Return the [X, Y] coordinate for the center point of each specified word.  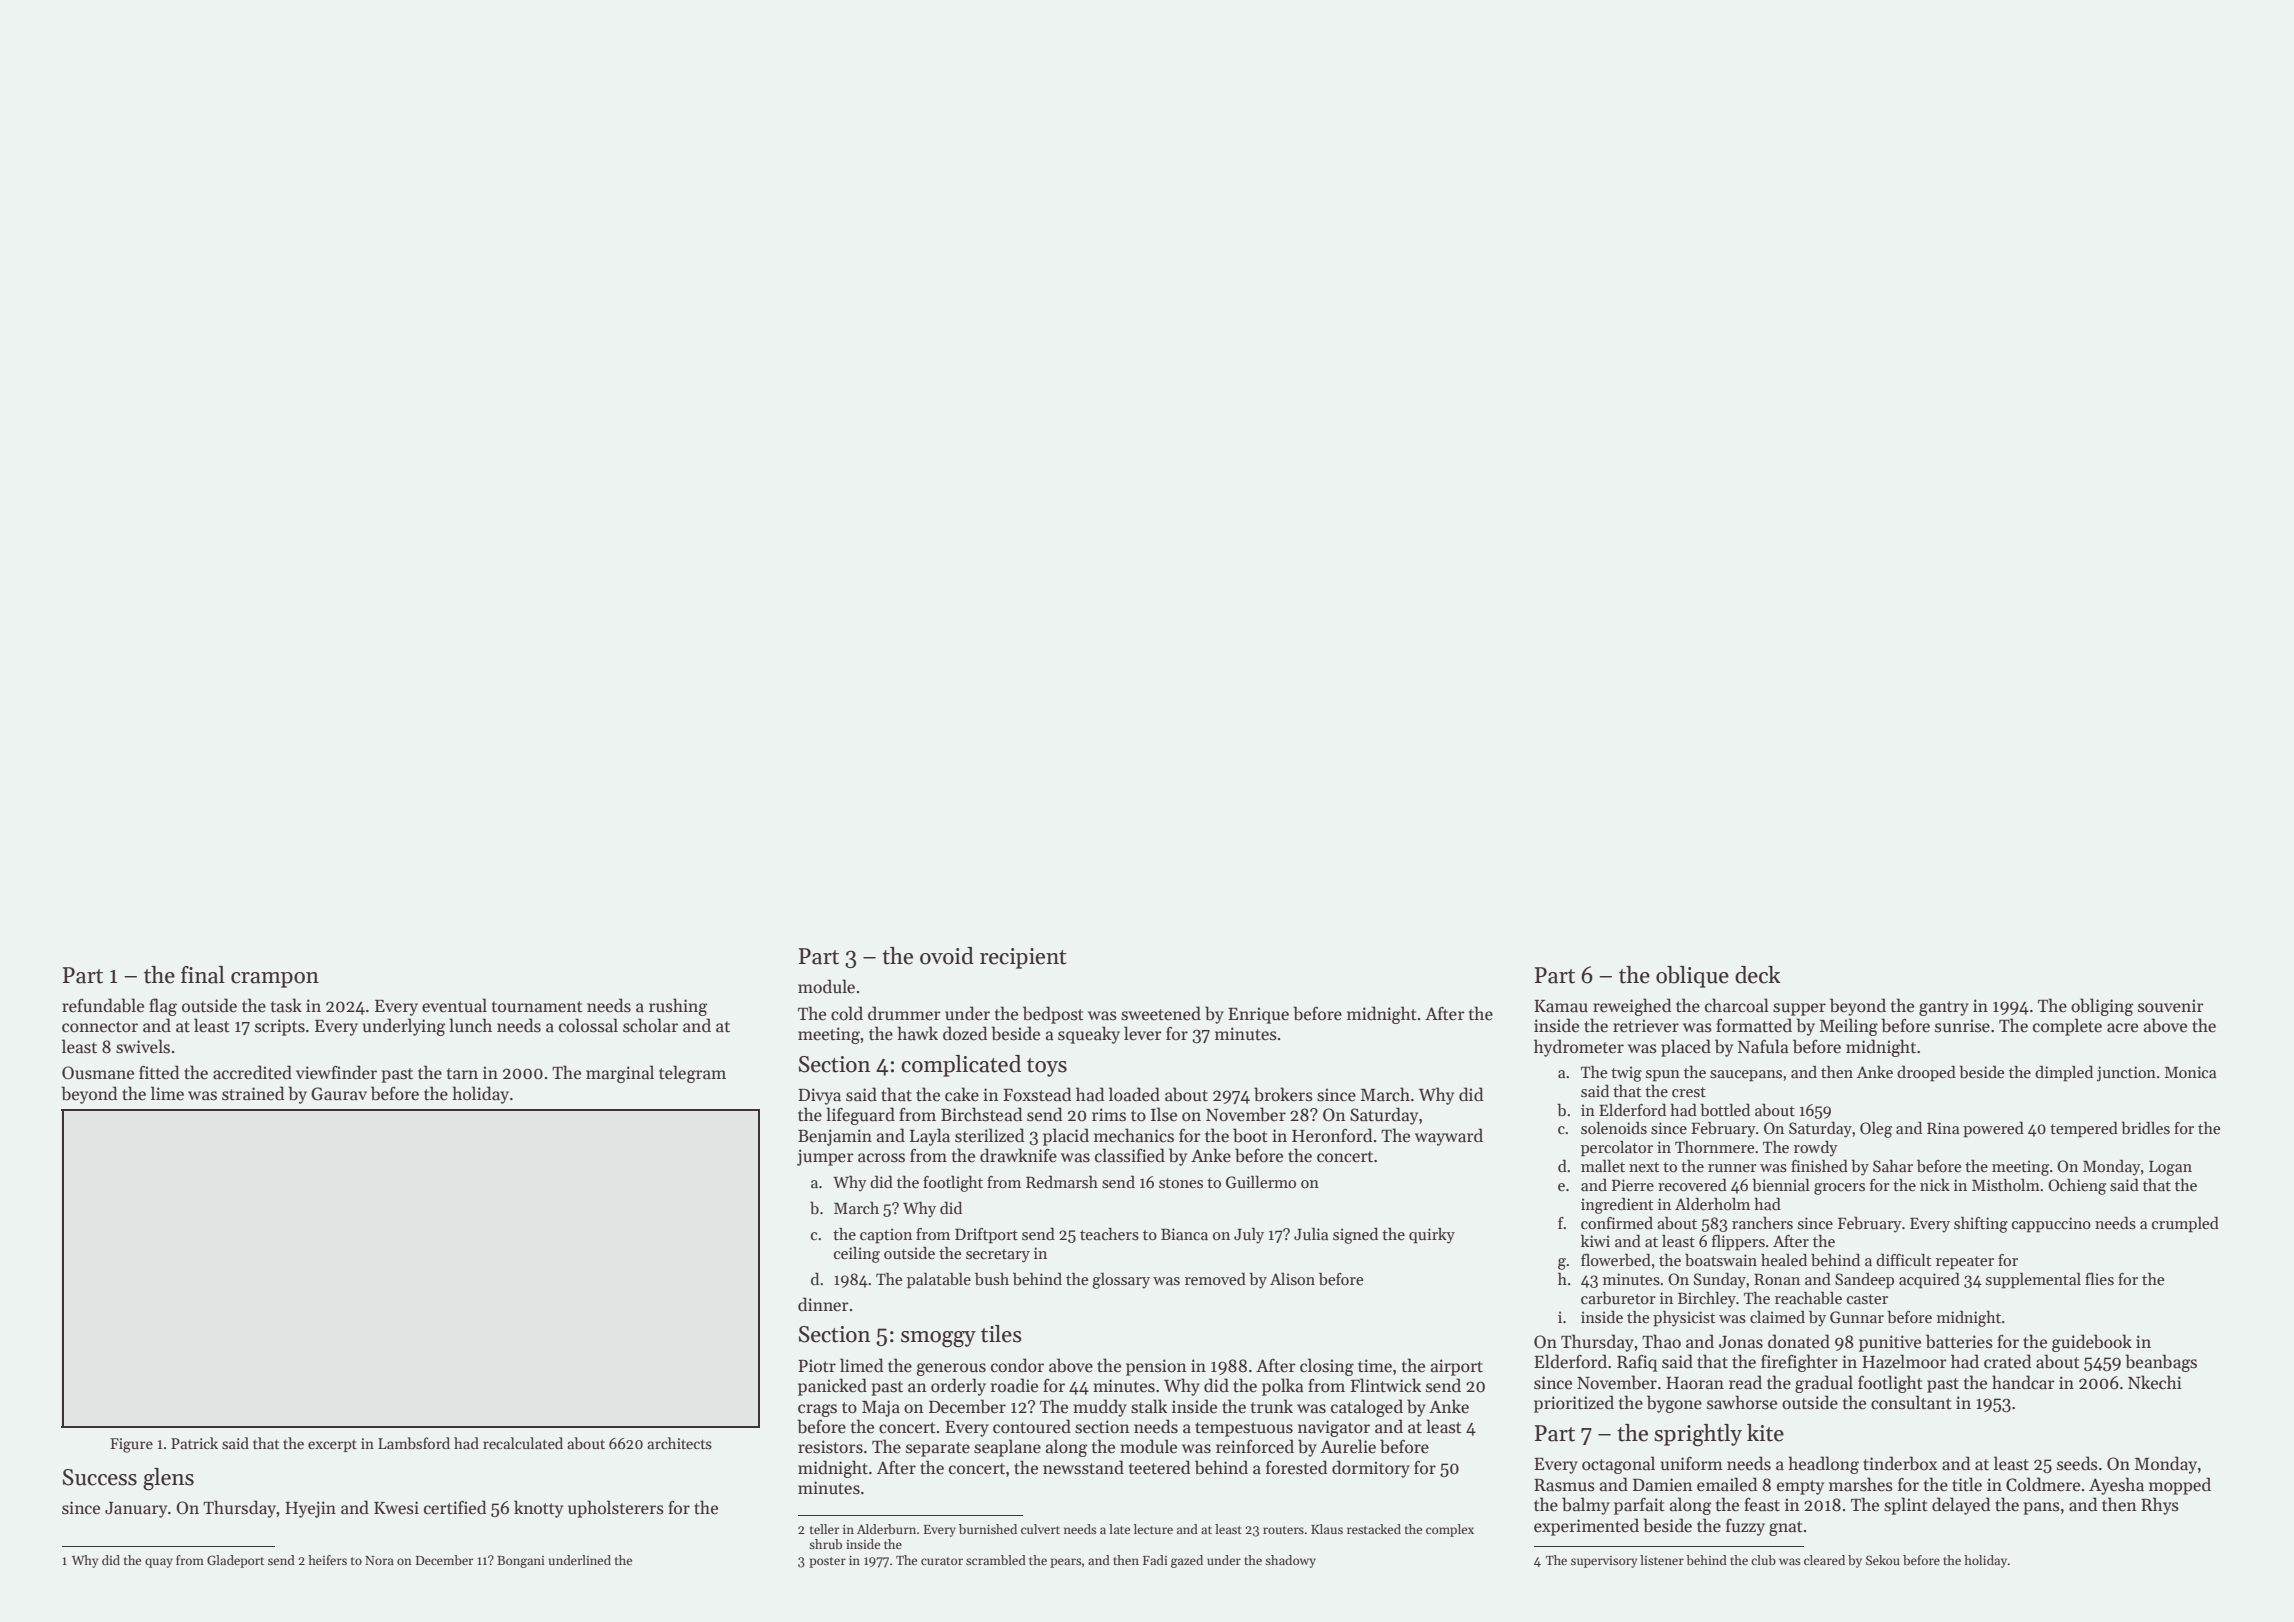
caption [886, 1236]
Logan [2170, 1168]
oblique [1692, 977]
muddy [1100, 1408]
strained [253, 1093]
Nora [379, 1560]
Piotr [817, 1365]
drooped [1926, 1074]
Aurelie [1348, 1446]
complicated [961, 1066]
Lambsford [414, 1443]
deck [1757, 975]
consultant [1911, 1402]
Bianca [1184, 1234]
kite [1765, 1433]
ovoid [947, 956]
